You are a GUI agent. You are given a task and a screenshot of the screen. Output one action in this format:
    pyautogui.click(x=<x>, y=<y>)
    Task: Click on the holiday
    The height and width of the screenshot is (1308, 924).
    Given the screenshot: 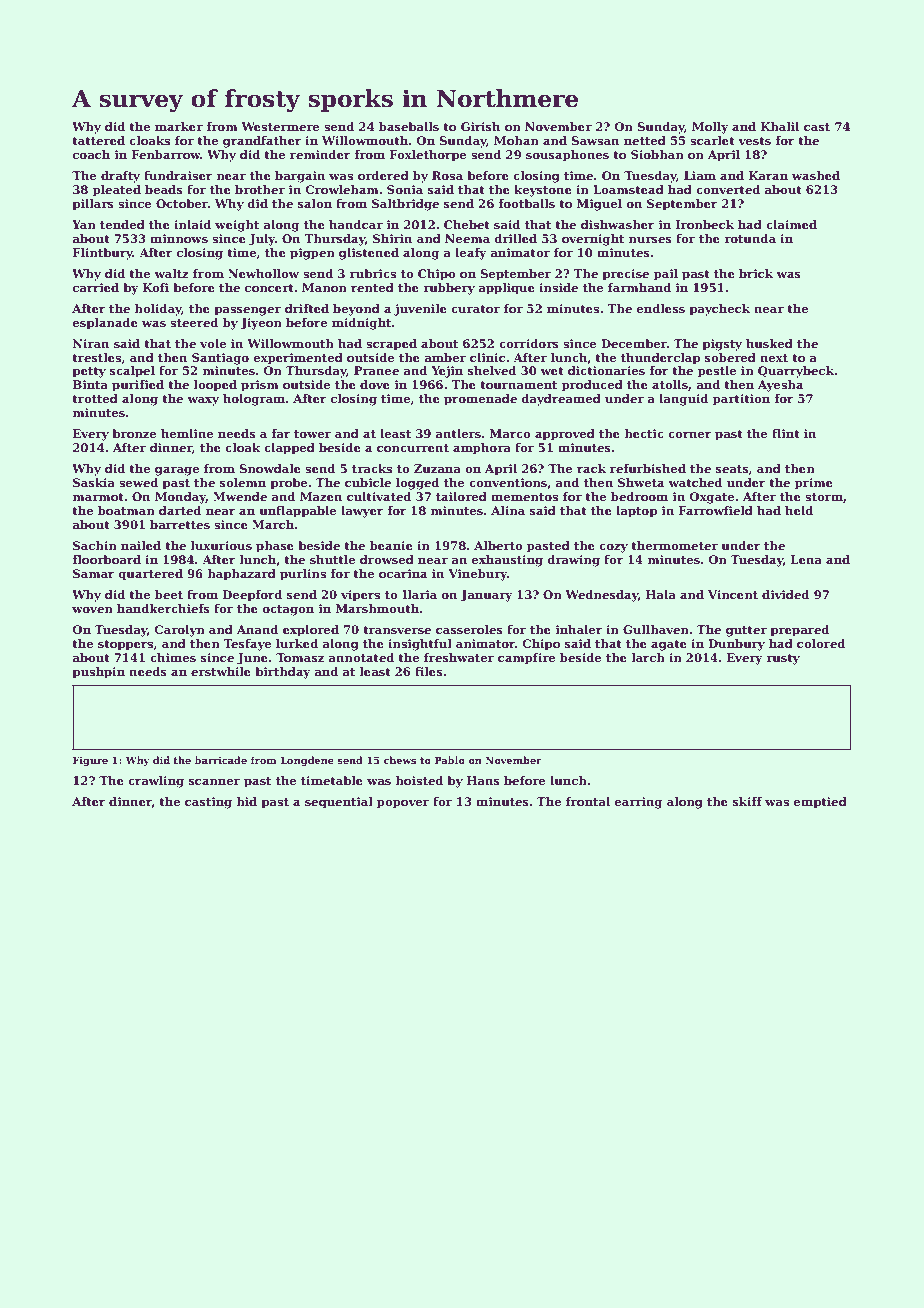 What is the action you would take?
    pyautogui.click(x=158, y=310)
